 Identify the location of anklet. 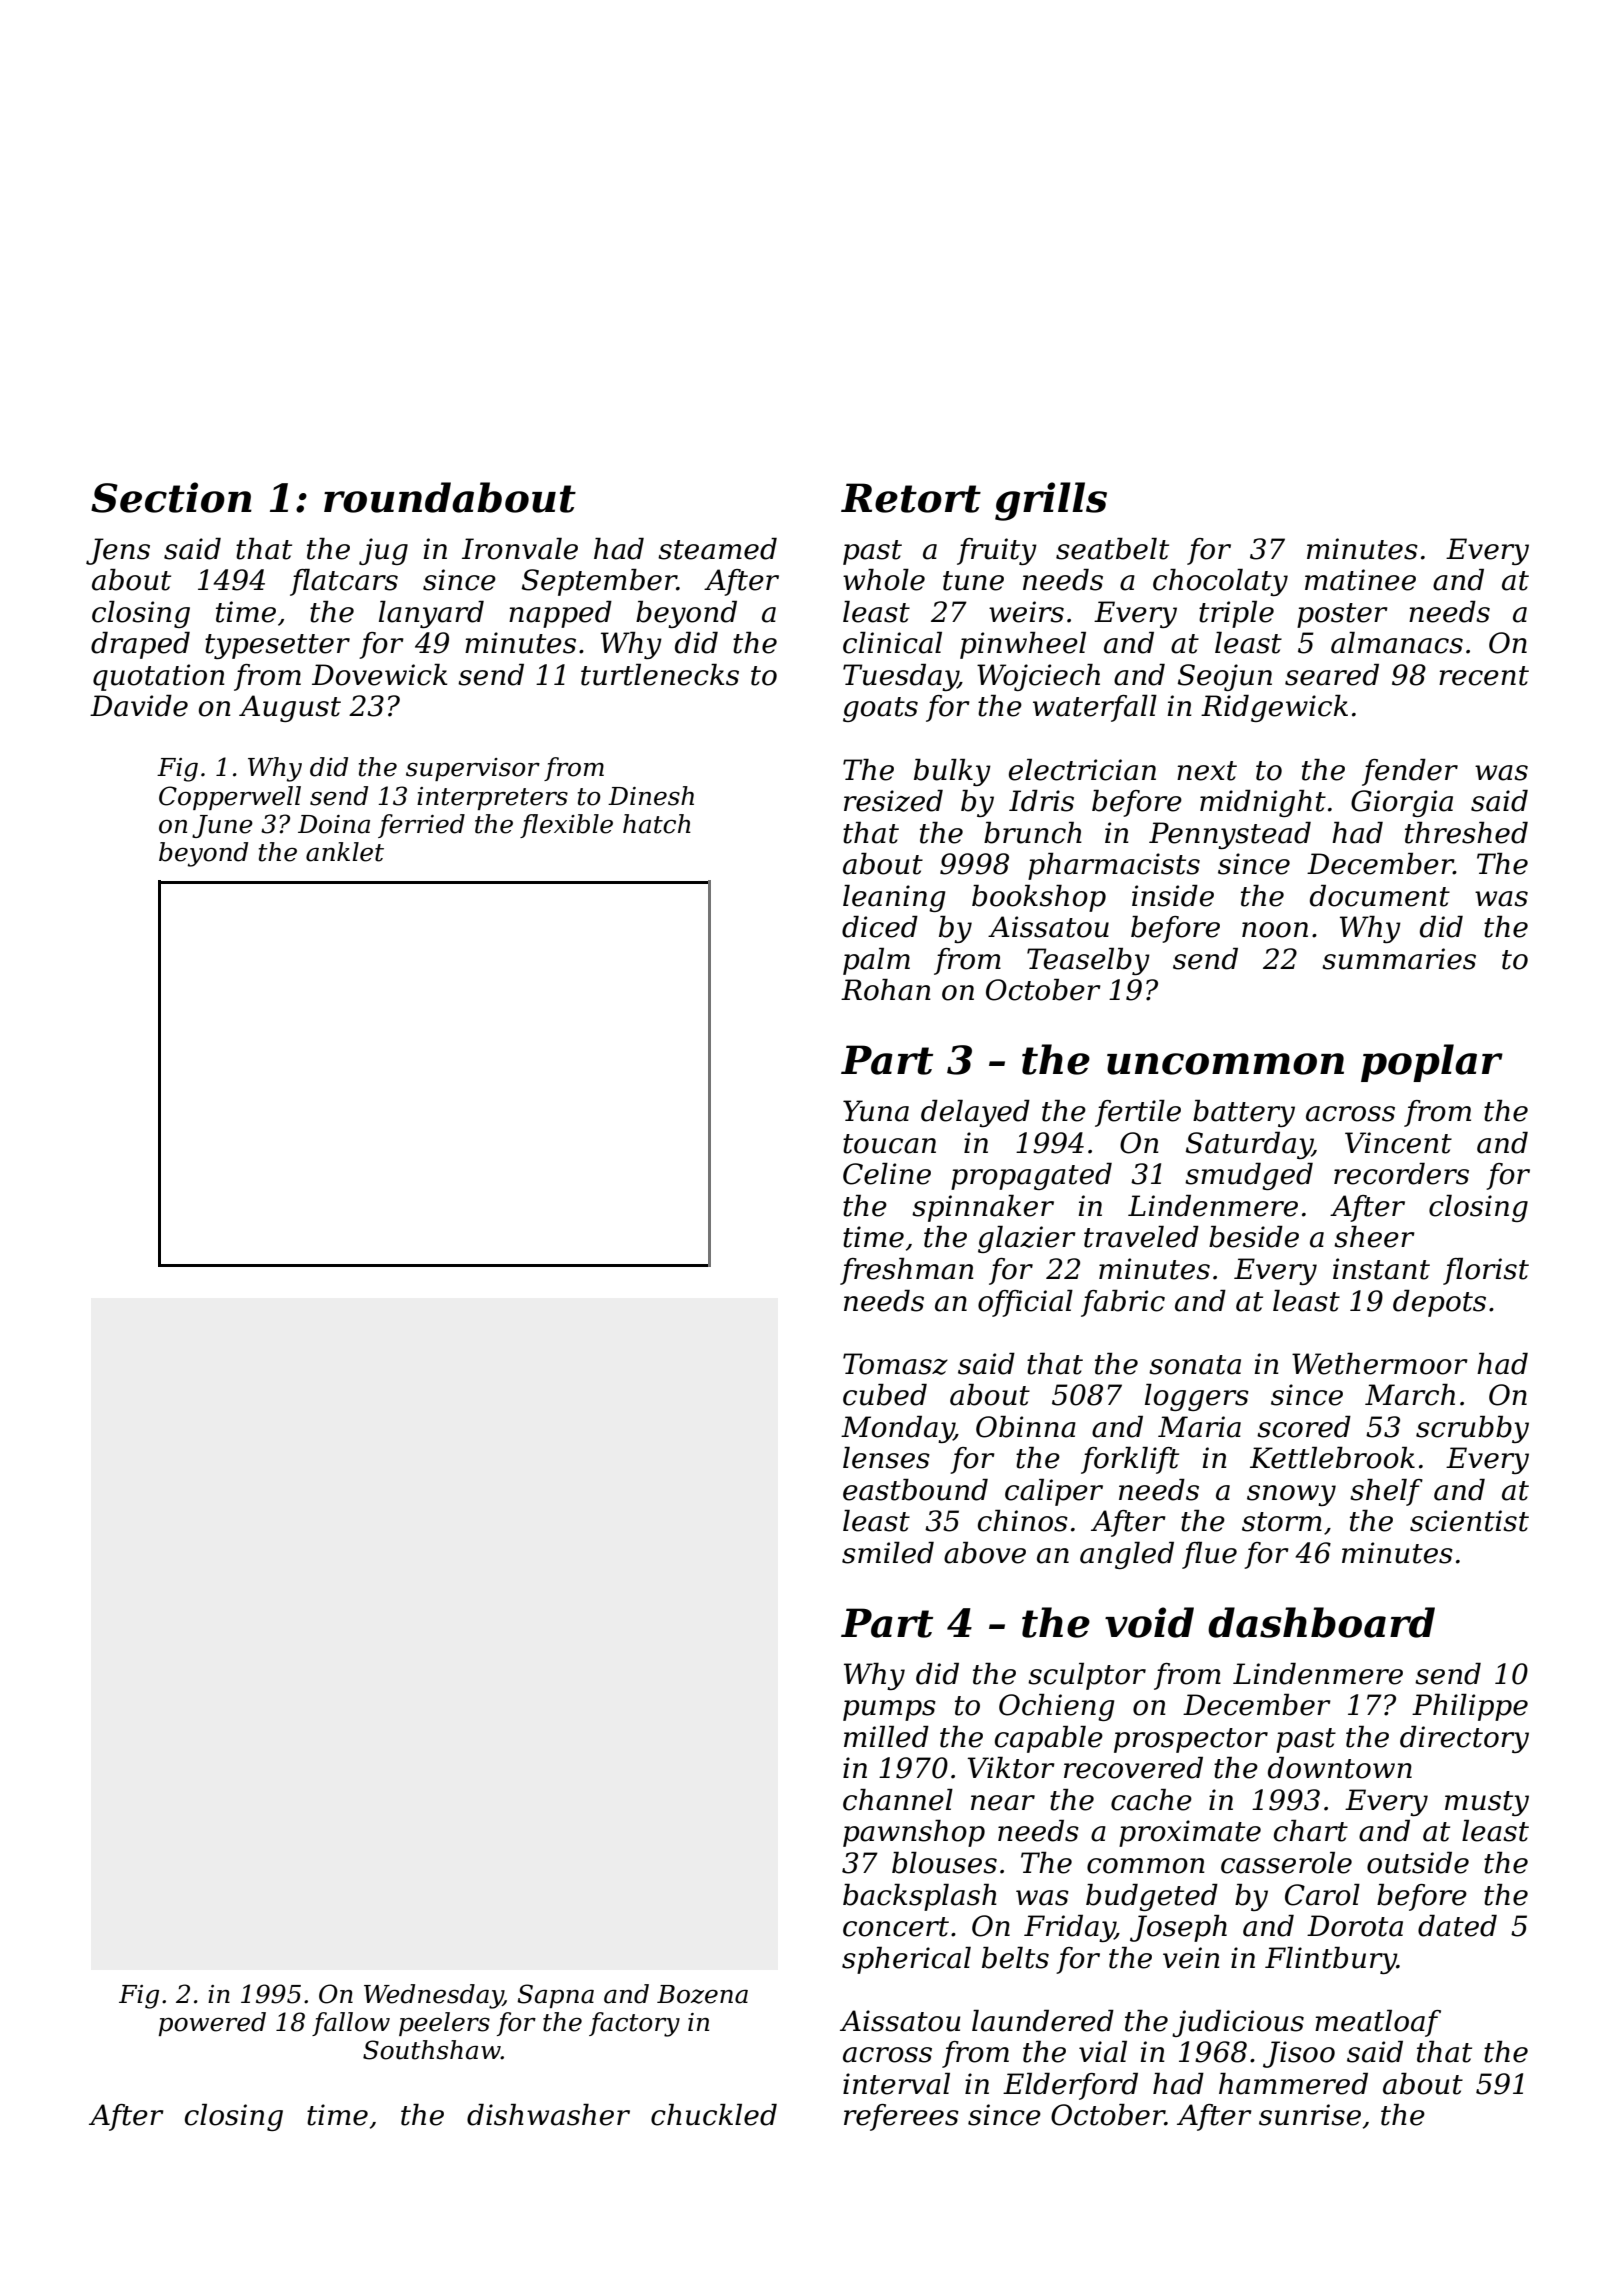
(345, 852).
